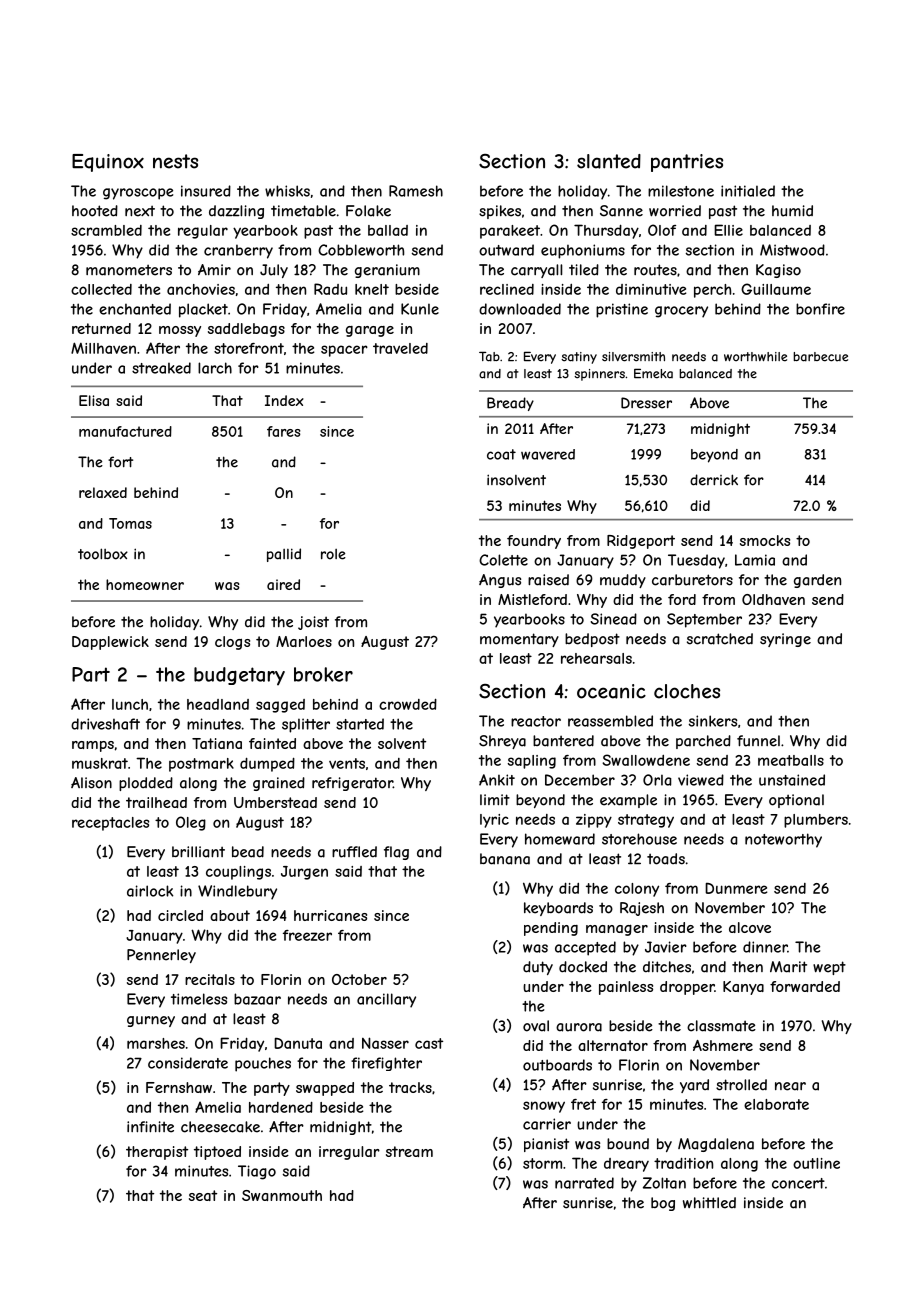 This image has height=1311, width=924. Describe the element at coordinates (681, 312) in the image. I see `grocery` at that location.
